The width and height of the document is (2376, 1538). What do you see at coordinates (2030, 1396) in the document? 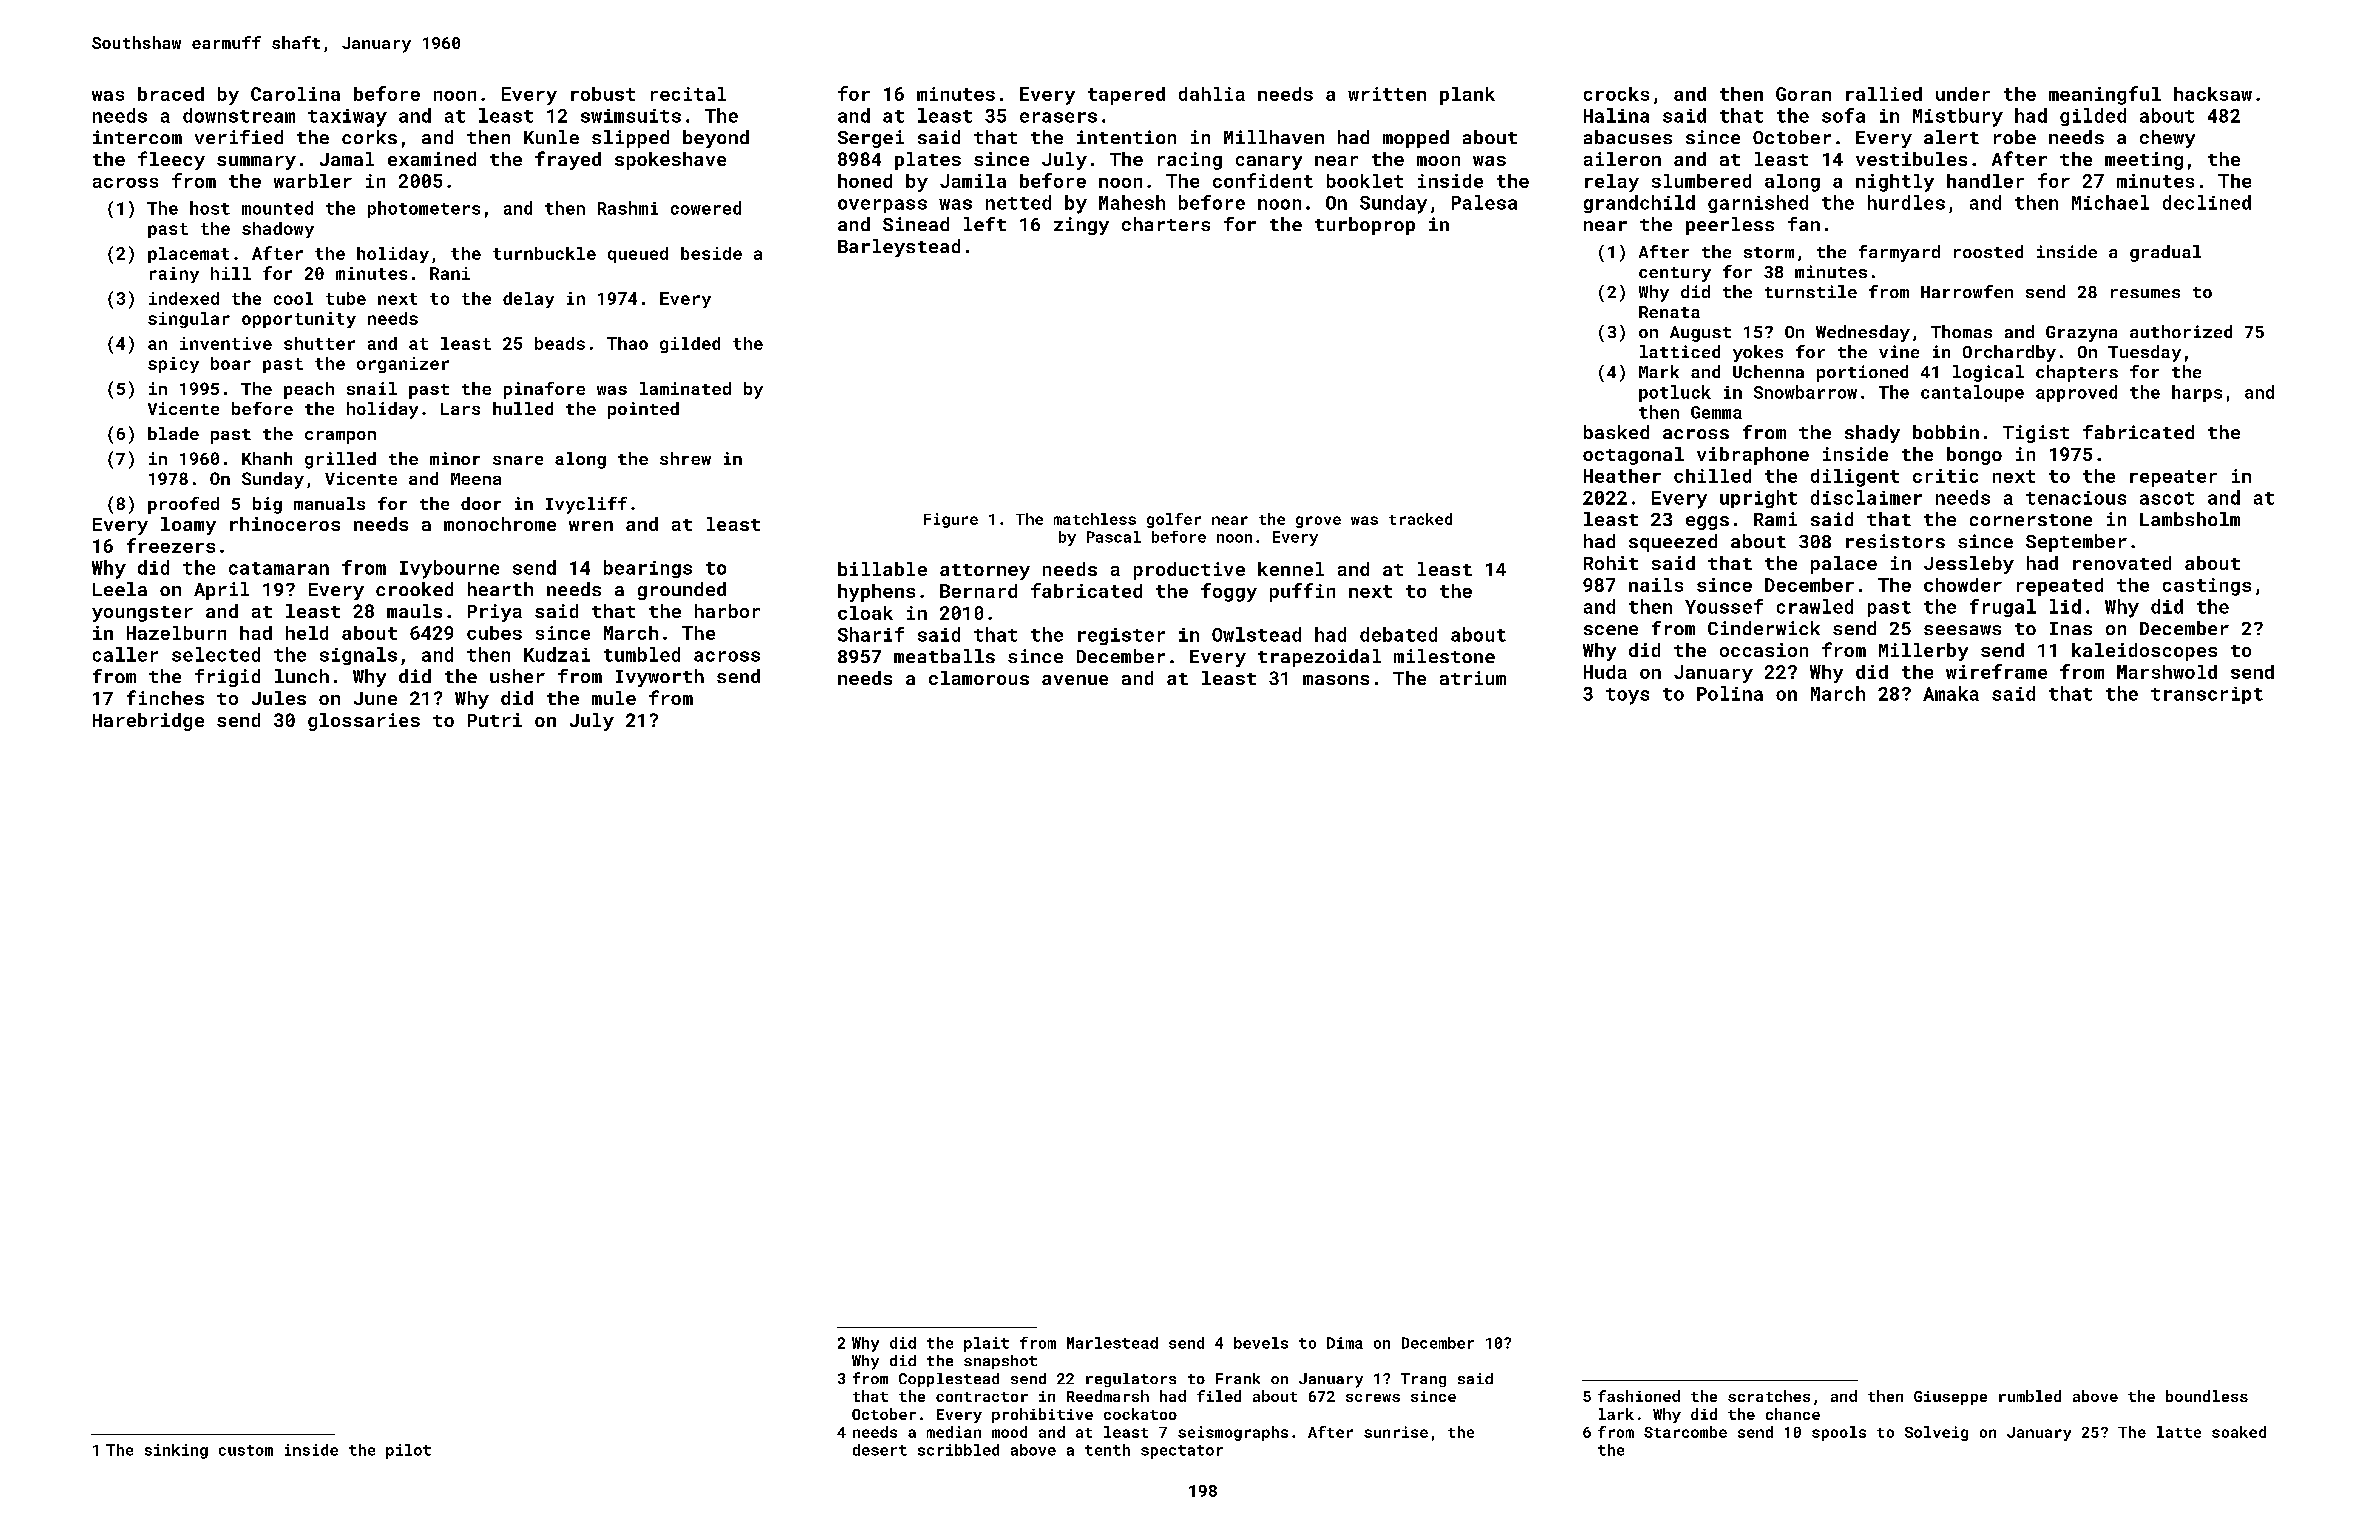
I see `rumbled` at bounding box center [2030, 1396].
